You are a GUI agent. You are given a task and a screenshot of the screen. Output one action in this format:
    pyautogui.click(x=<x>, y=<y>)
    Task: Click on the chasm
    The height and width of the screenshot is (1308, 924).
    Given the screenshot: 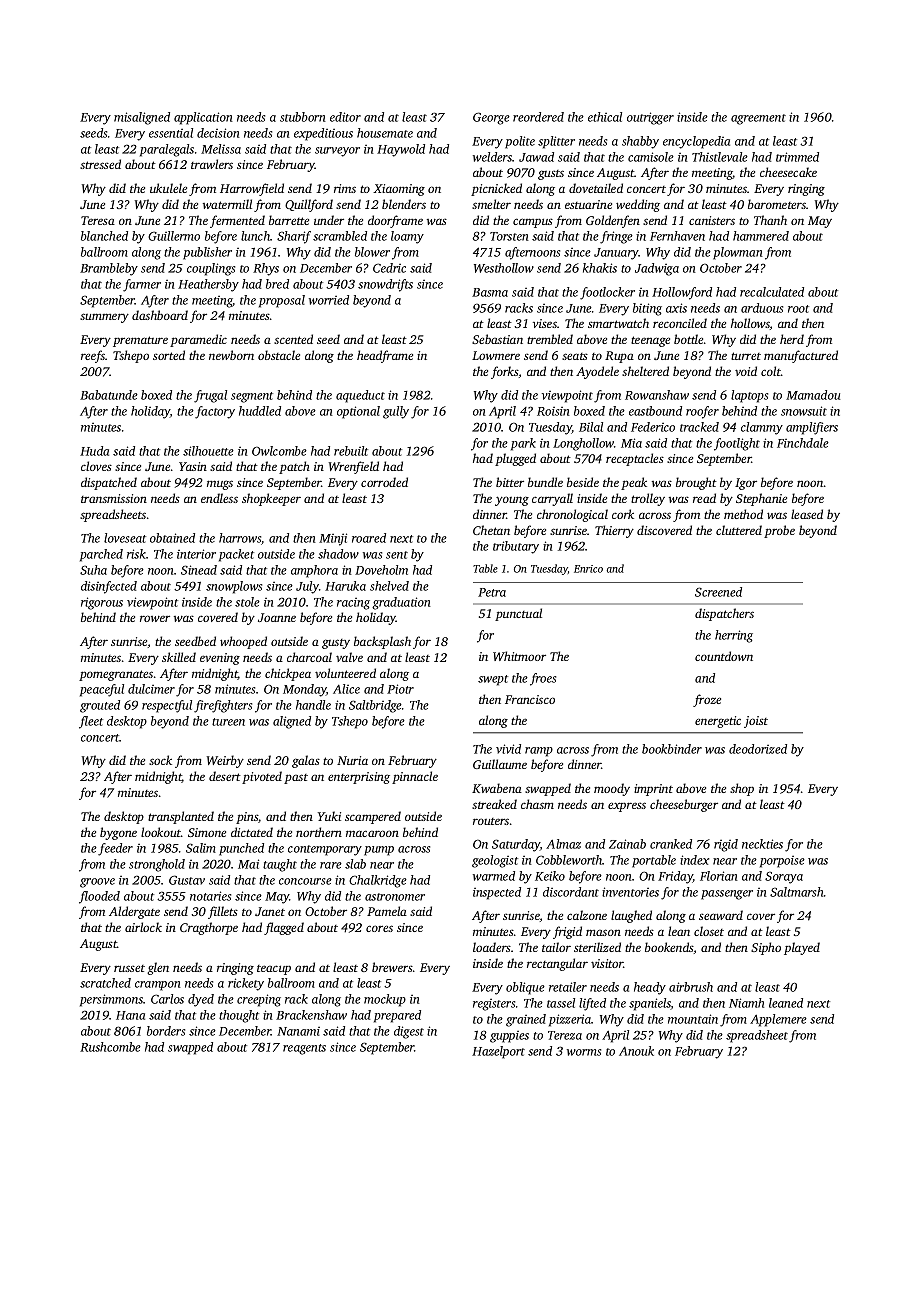 What is the action you would take?
    pyautogui.click(x=537, y=804)
